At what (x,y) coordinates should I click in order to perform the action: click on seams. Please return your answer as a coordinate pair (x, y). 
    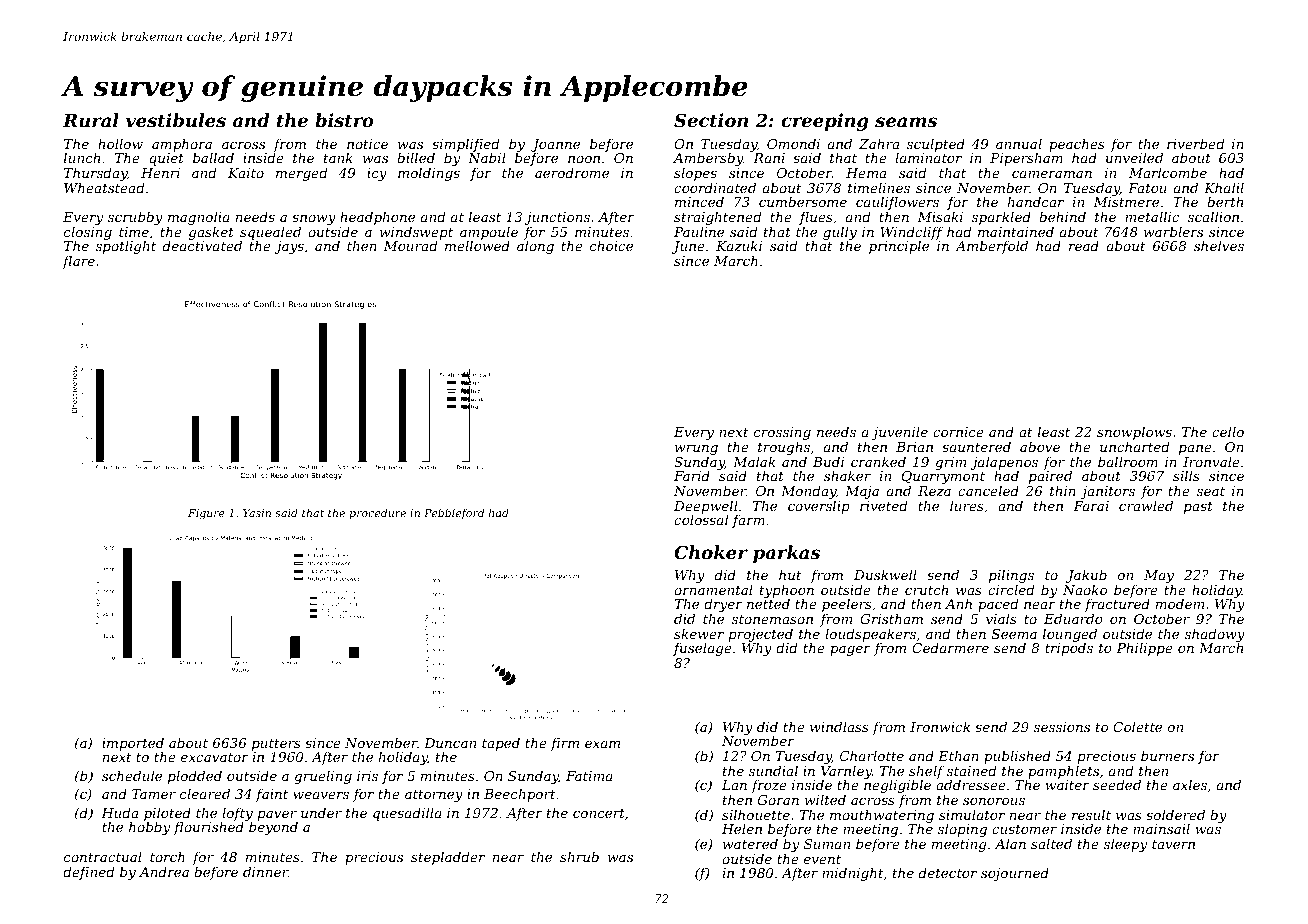
    Looking at the image, I should click on (906, 122).
